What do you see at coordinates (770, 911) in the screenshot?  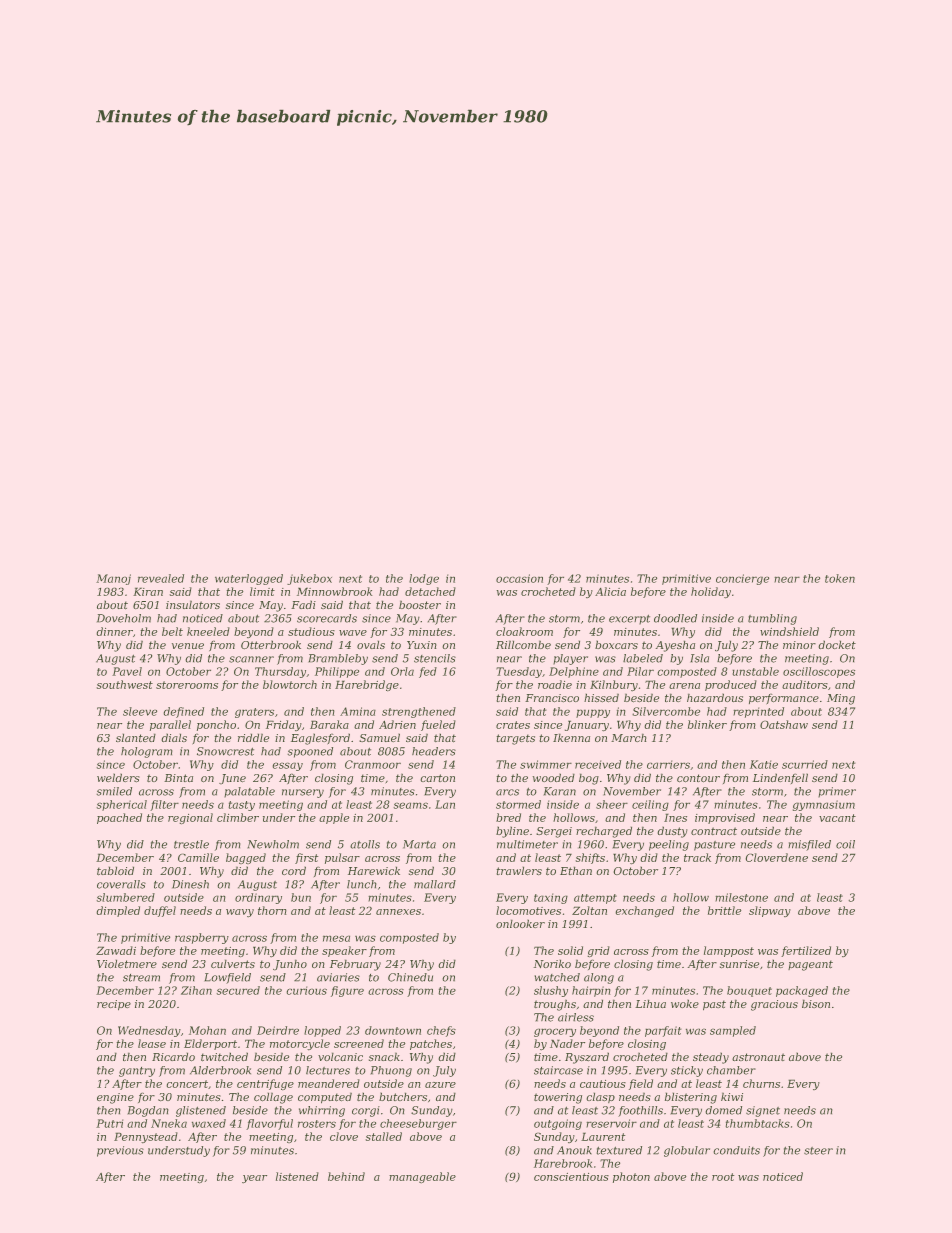 I see `slipway` at bounding box center [770, 911].
